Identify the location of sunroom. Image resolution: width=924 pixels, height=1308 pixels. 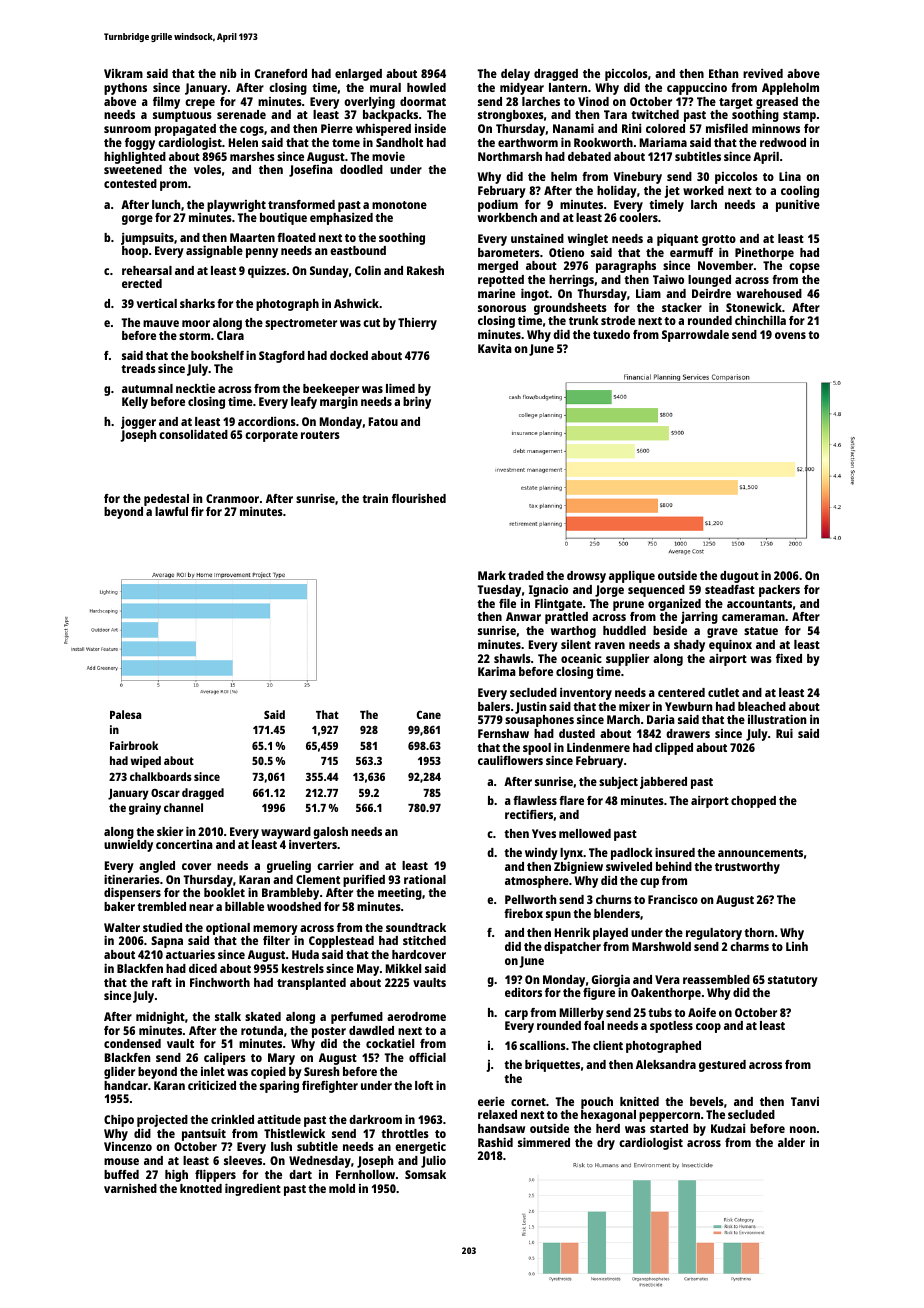
(127, 129).
